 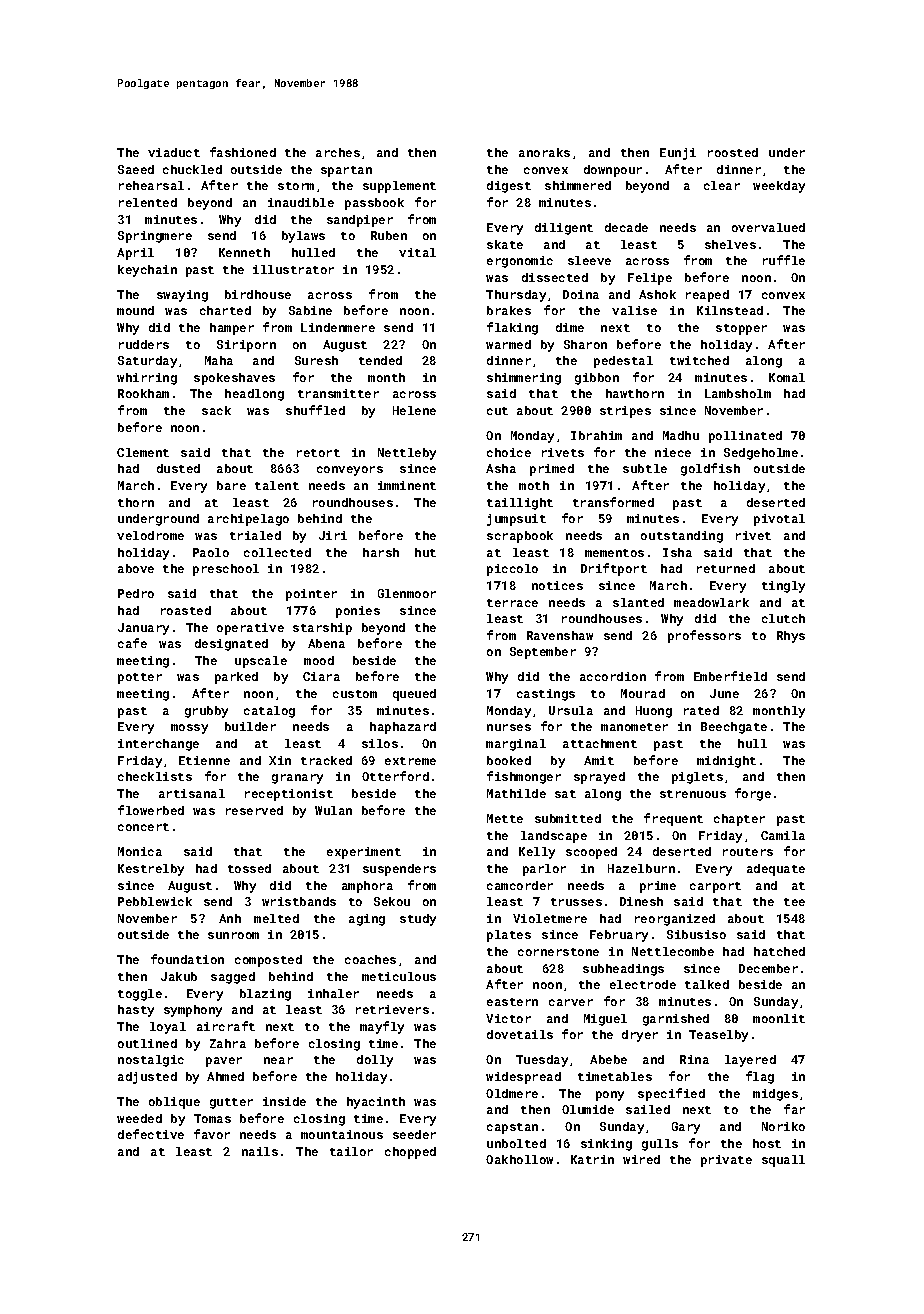 I want to click on adjusted, so click(x=147, y=1078).
